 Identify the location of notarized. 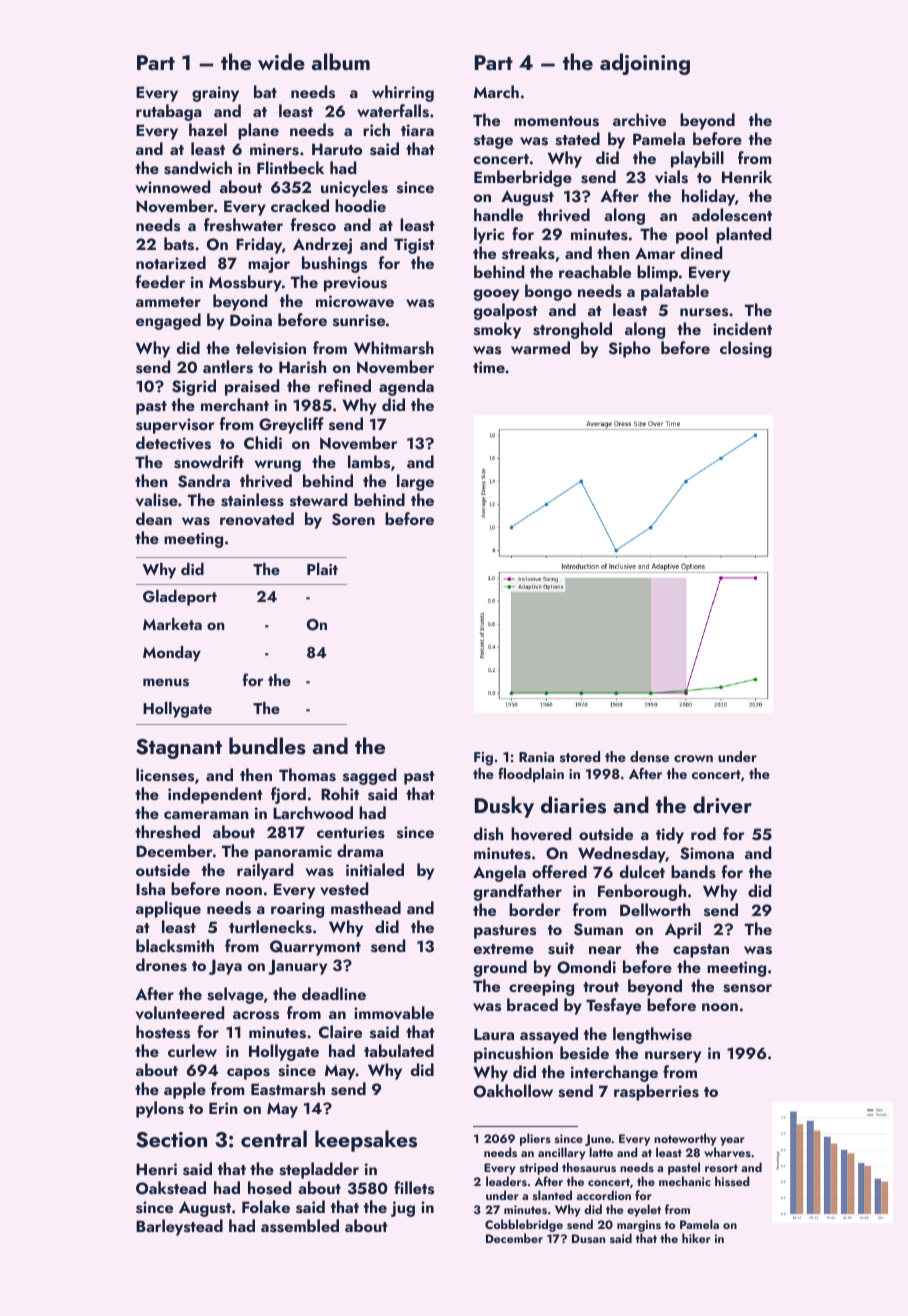
(171, 262).
